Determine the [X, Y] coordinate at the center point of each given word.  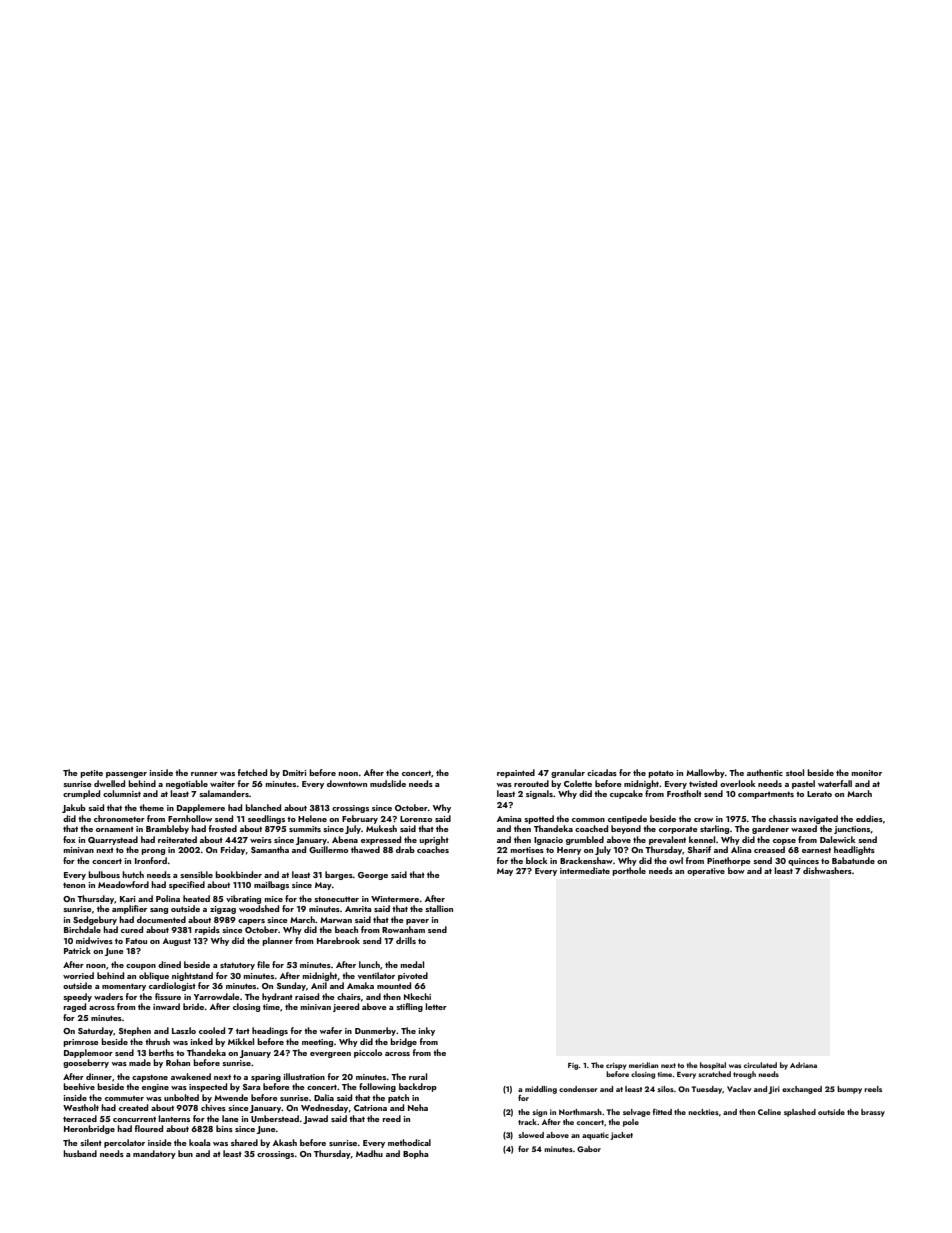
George [373, 876]
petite [91, 774]
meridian [643, 1065]
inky [426, 1031]
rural [418, 1076]
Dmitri [295, 773]
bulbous [104, 874]
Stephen [135, 1031]
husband [80, 1153]
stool [795, 772]
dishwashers [827, 870]
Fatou [136, 941]
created [133, 1107]
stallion [439, 908]
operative [706, 872]
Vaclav [739, 1089]
